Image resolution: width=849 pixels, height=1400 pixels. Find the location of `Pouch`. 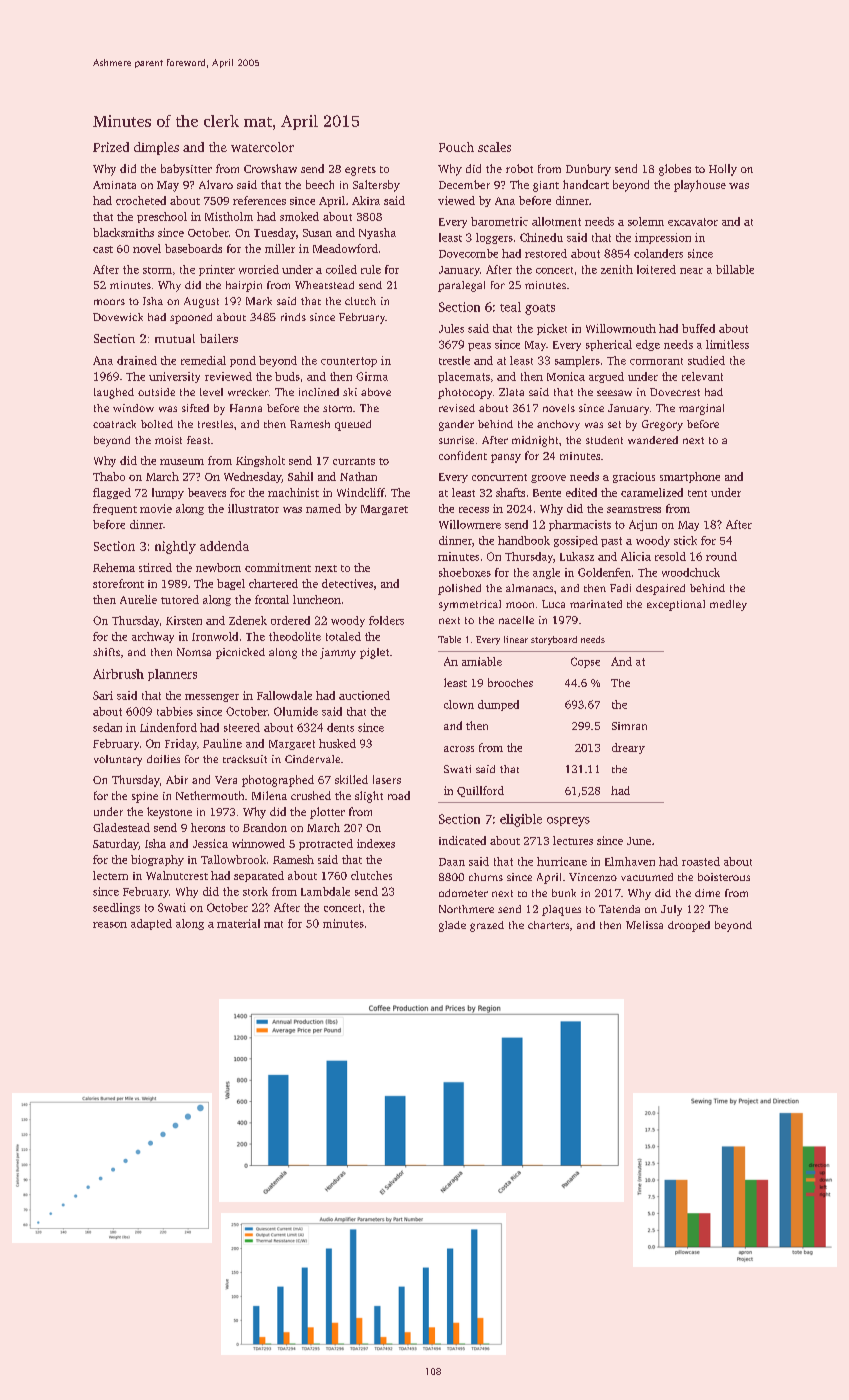

Pouch is located at coordinates (456, 147).
